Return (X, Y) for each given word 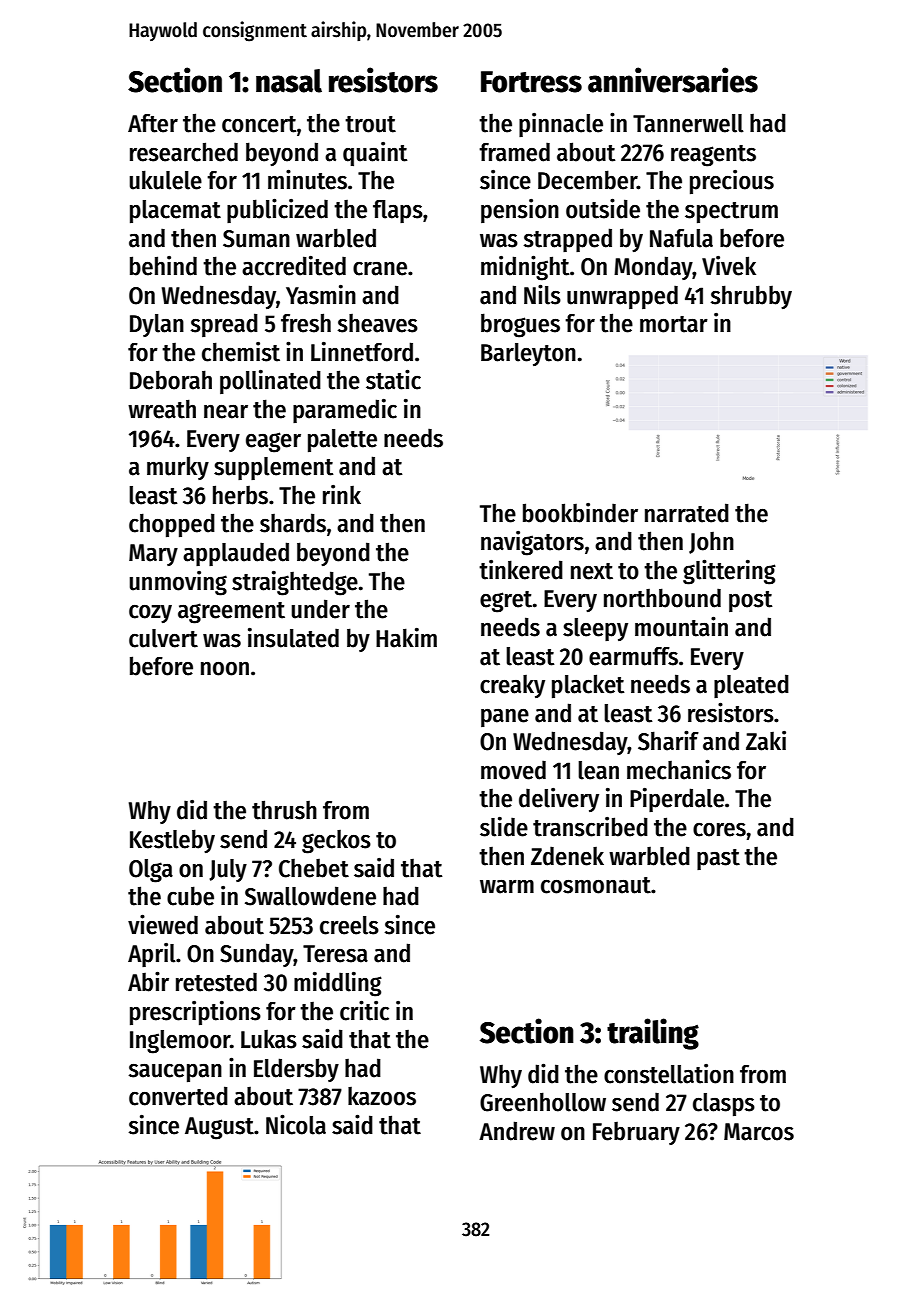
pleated (751, 686)
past (718, 859)
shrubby (751, 297)
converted (178, 1096)
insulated (293, 637)
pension (520, 211)
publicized (277, 210)
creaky (512, 686)
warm (507, 887)
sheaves (377, 323)
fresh (306, 323)
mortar (674, 324)
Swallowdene (310, 896)
